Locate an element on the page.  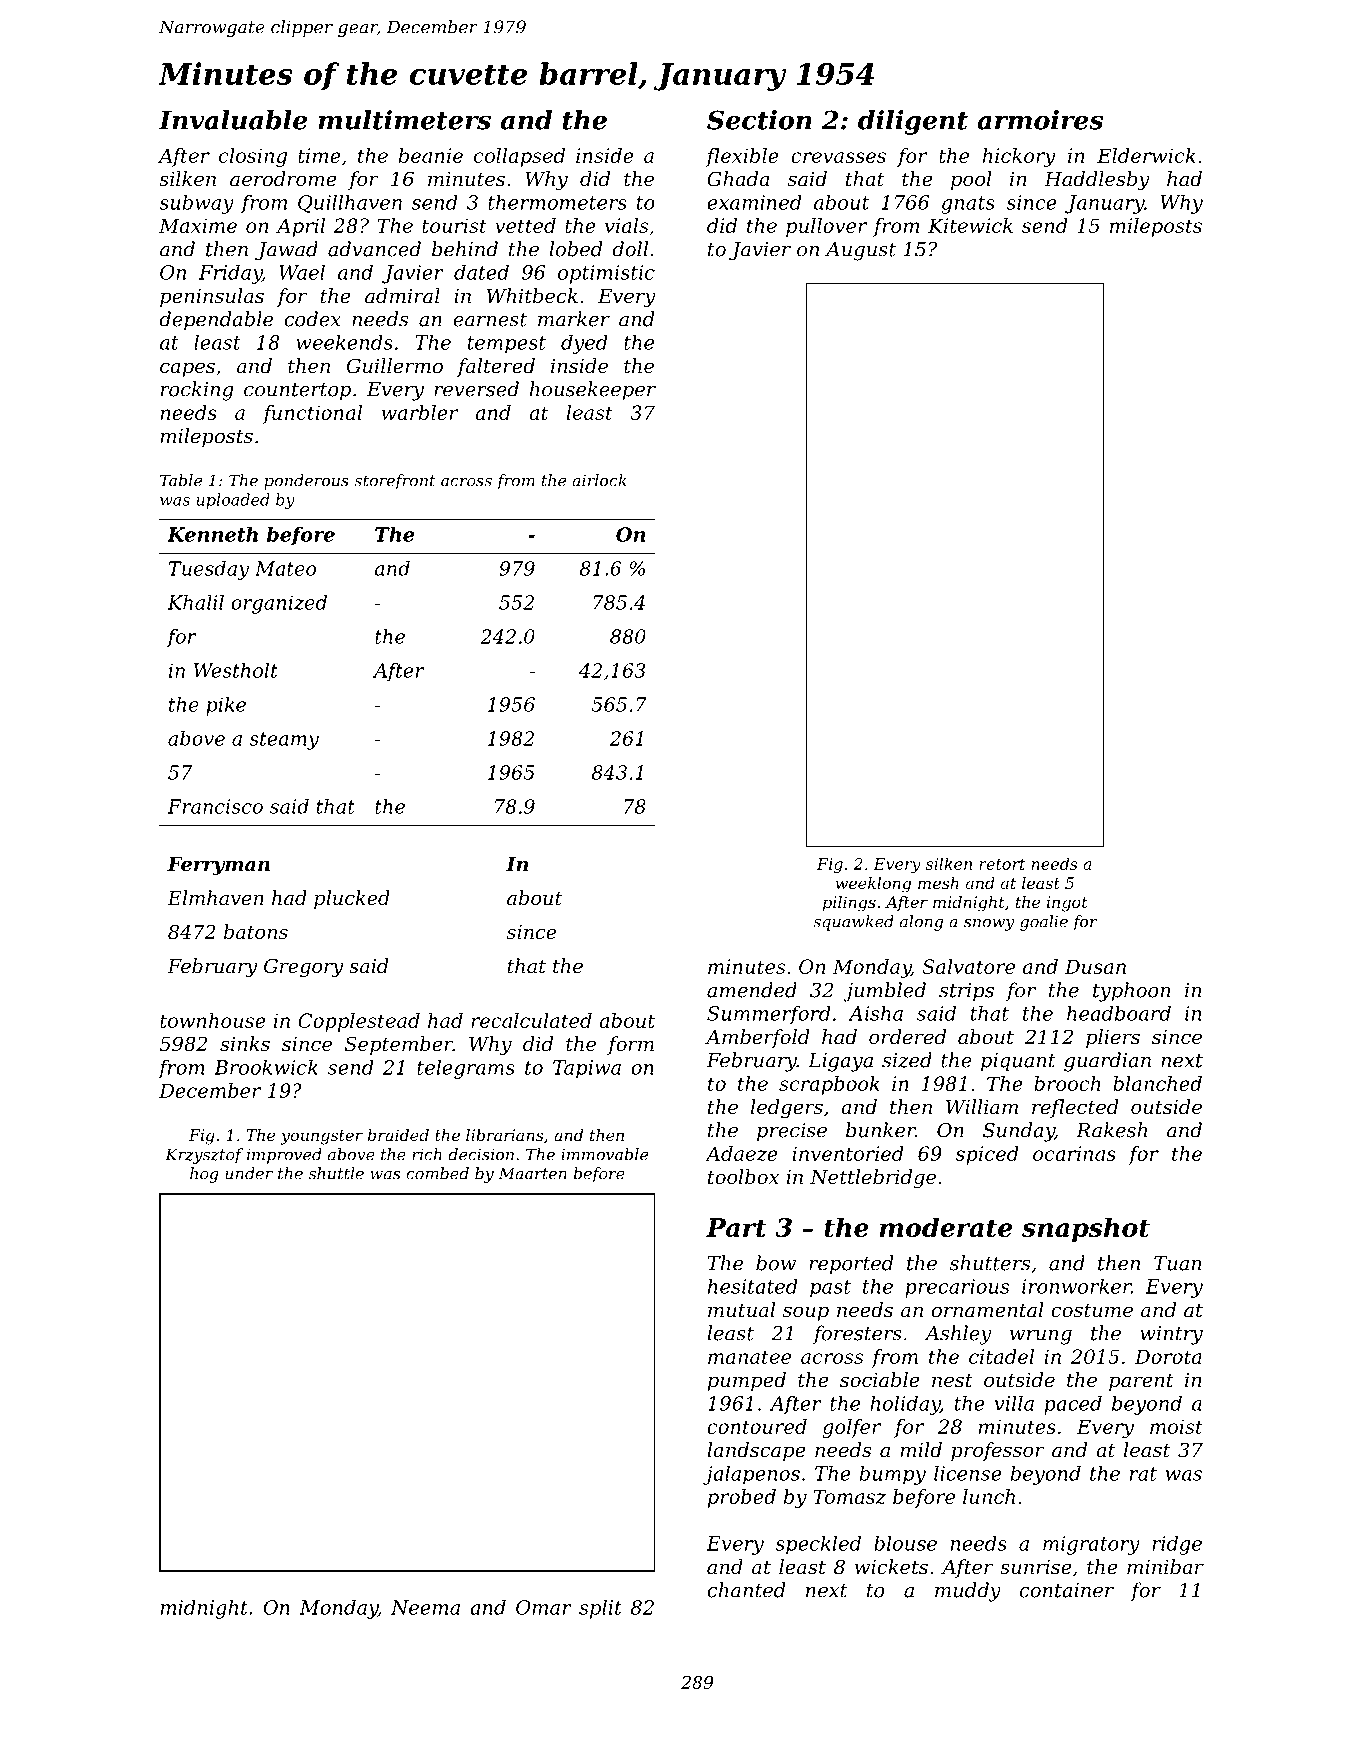
mesh is located at coordinates (938, 883).
